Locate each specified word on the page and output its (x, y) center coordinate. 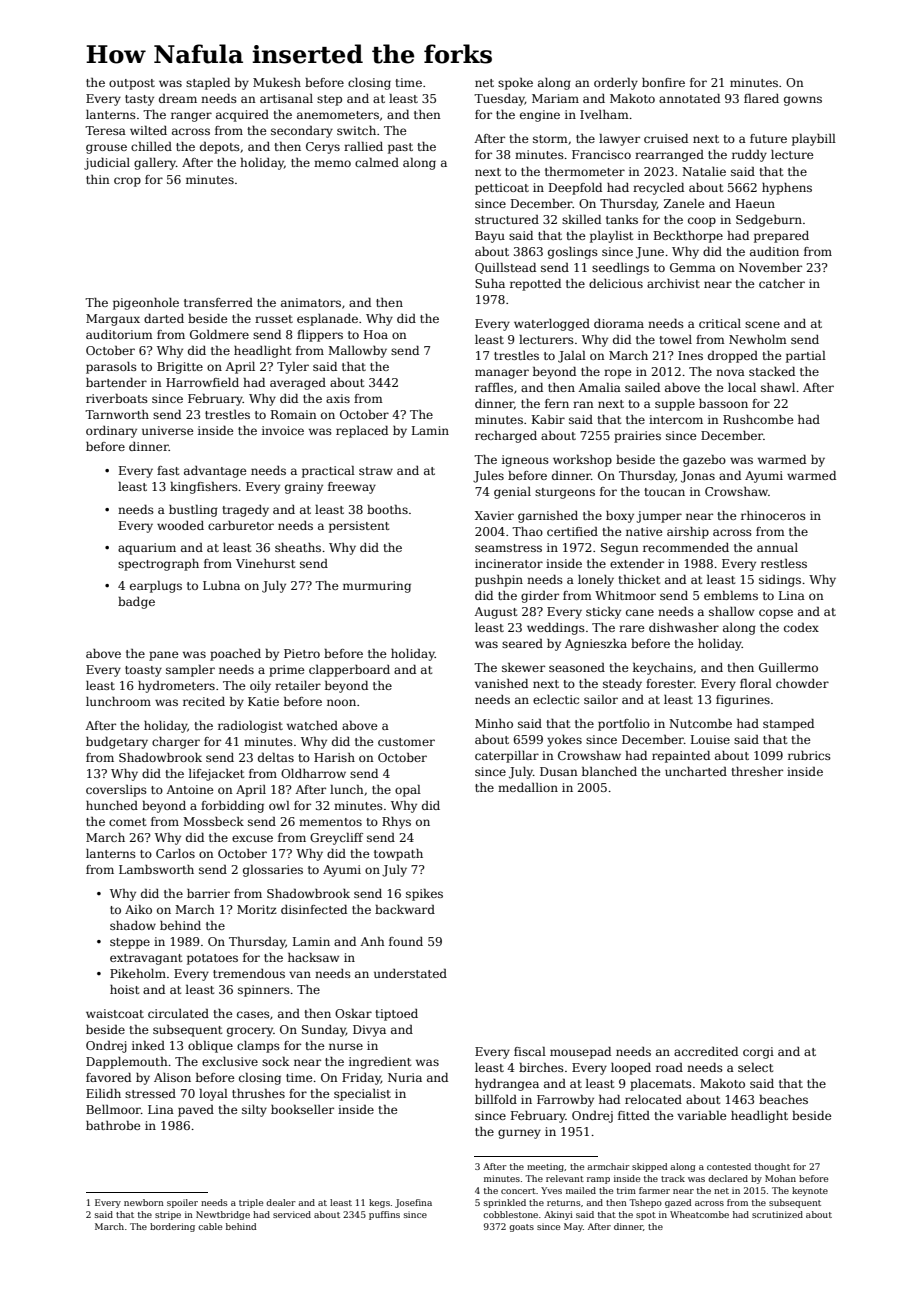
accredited (706, 1051)
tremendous (249, 973)
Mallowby (357, 352)
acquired (242, 116)
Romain (294, 414)
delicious (616, 283)
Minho (494, 723)
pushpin (499, 581)
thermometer (585, 171)
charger (176, 743)
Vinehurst (265, 563)
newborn (144, 1202)
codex (801, 627)
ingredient (380, 1063)
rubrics (809, 755)
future (768, 138)
